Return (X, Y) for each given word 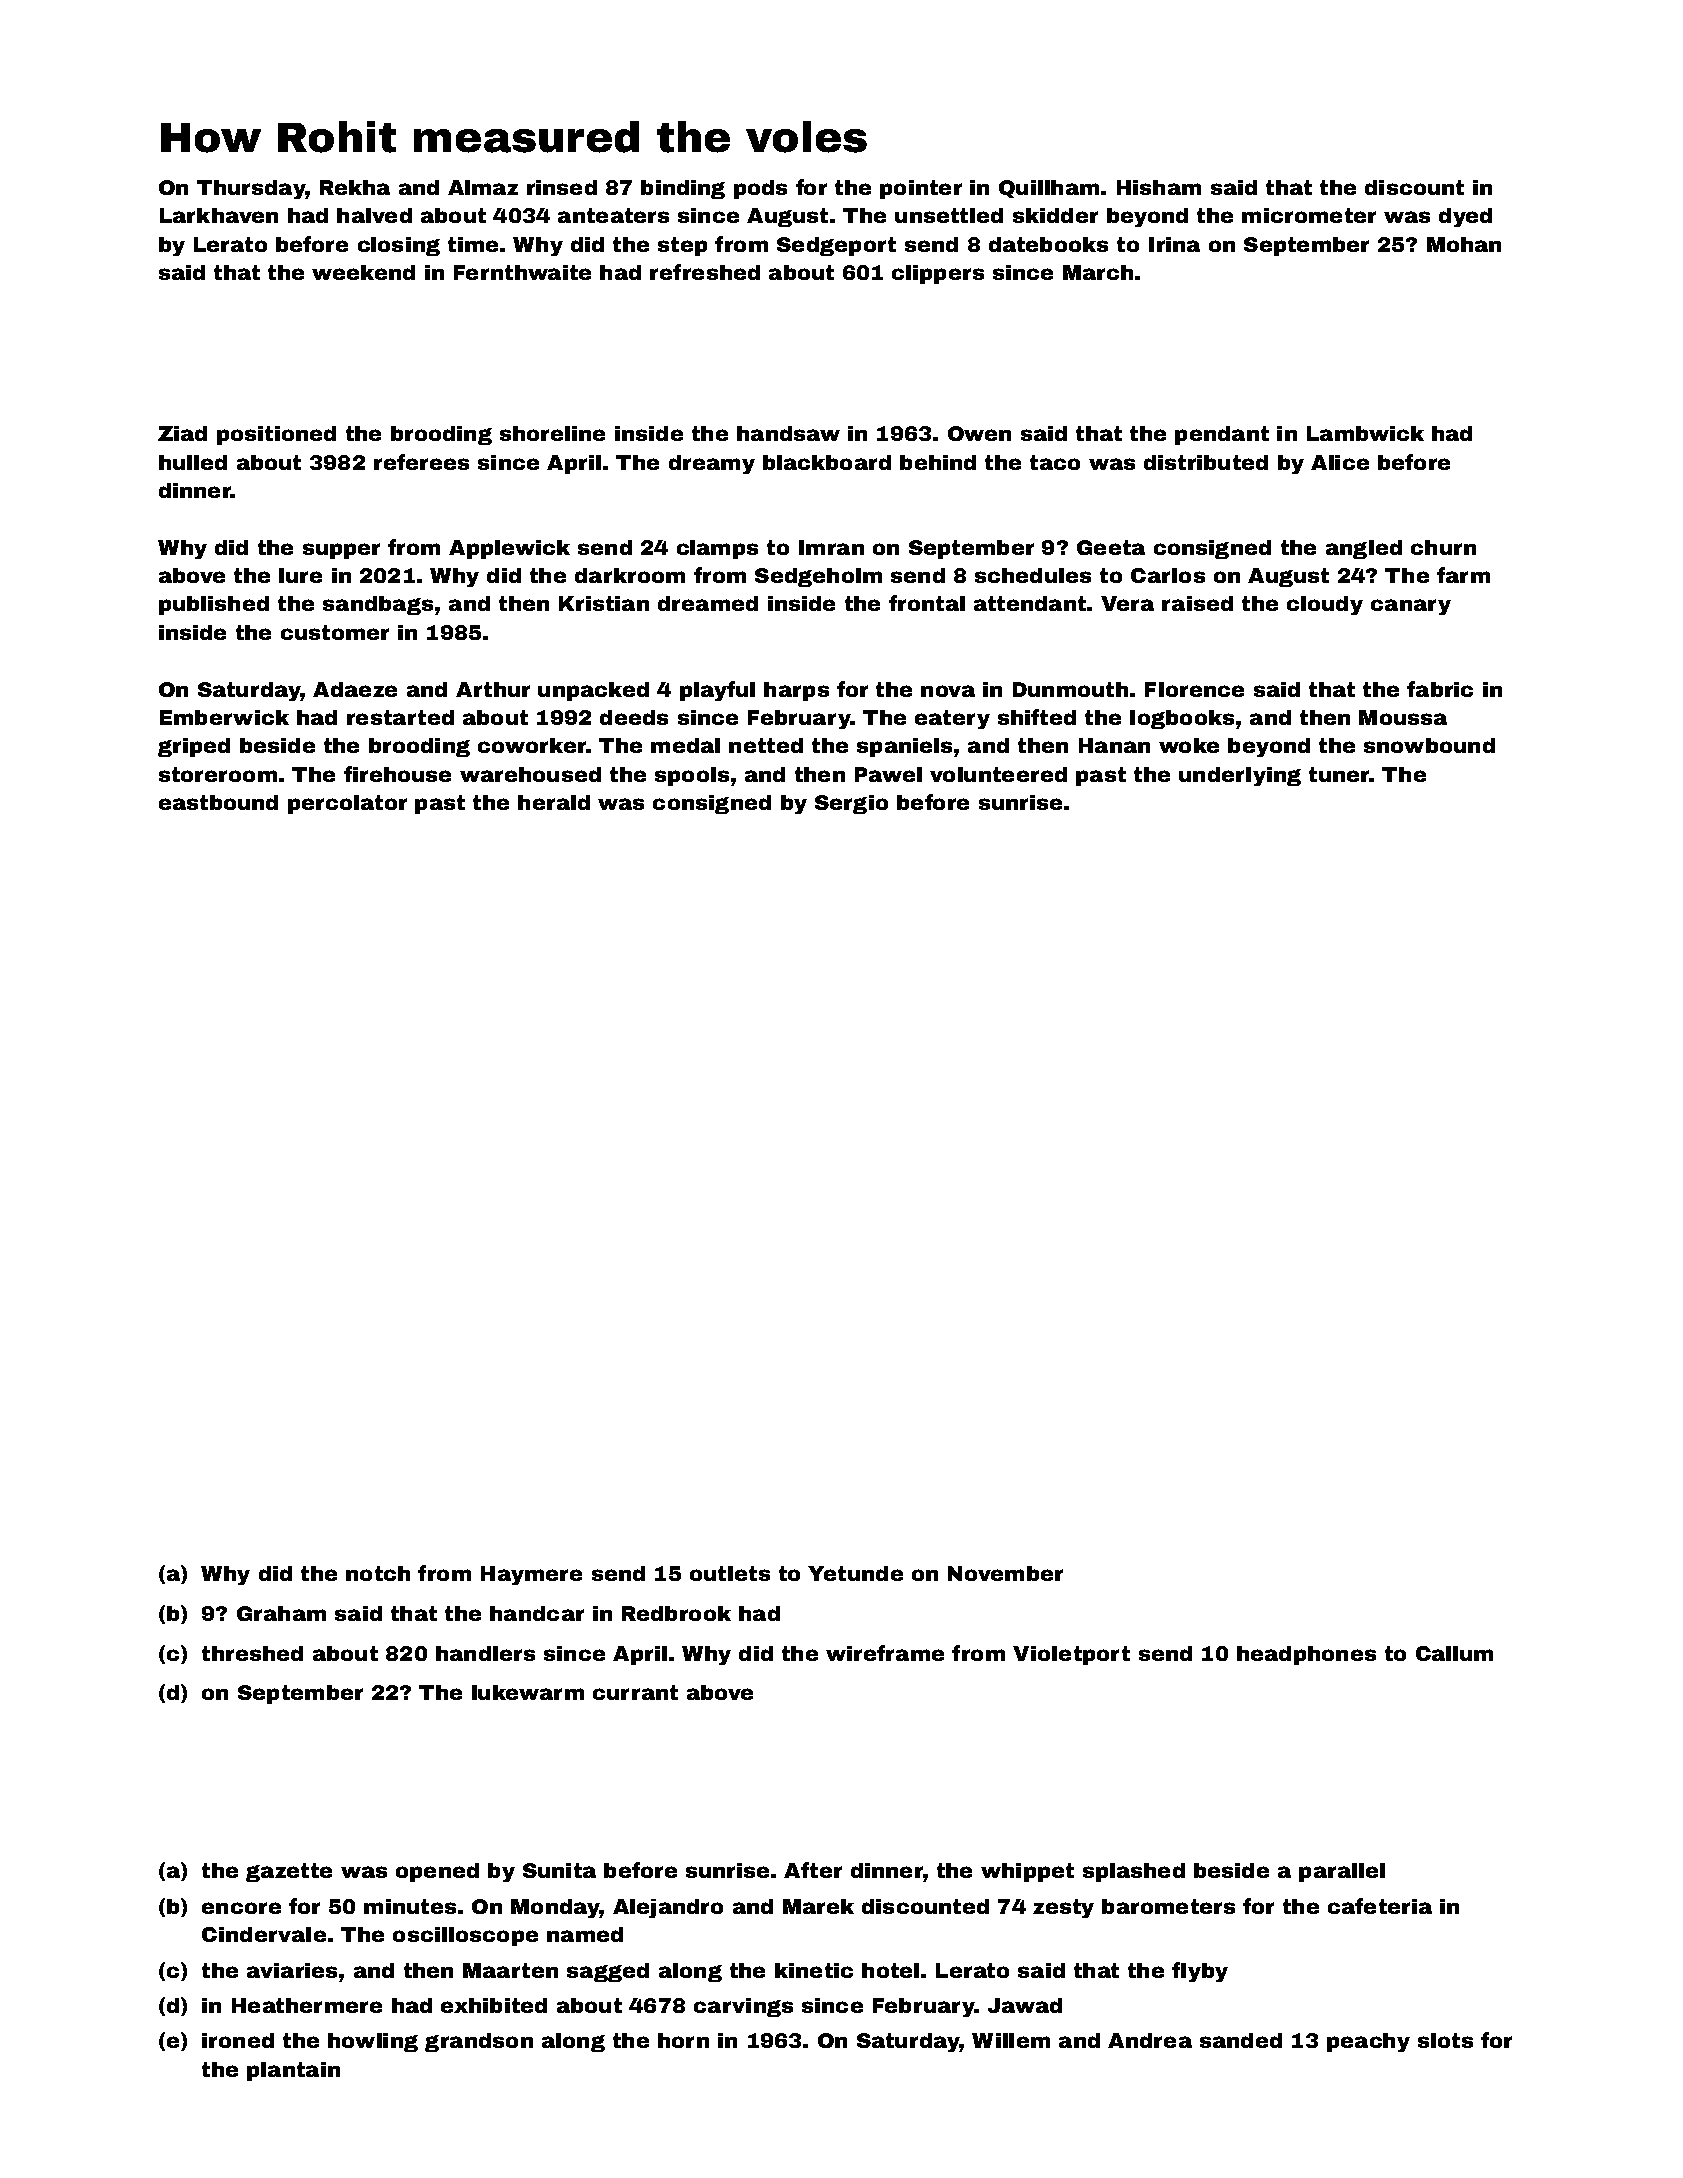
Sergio (851, 804)
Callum (1454, 1653)
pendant (1222, 435)
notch (378, 1573)
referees (421, 462)
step (682, 246)
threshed (252, 1653)
